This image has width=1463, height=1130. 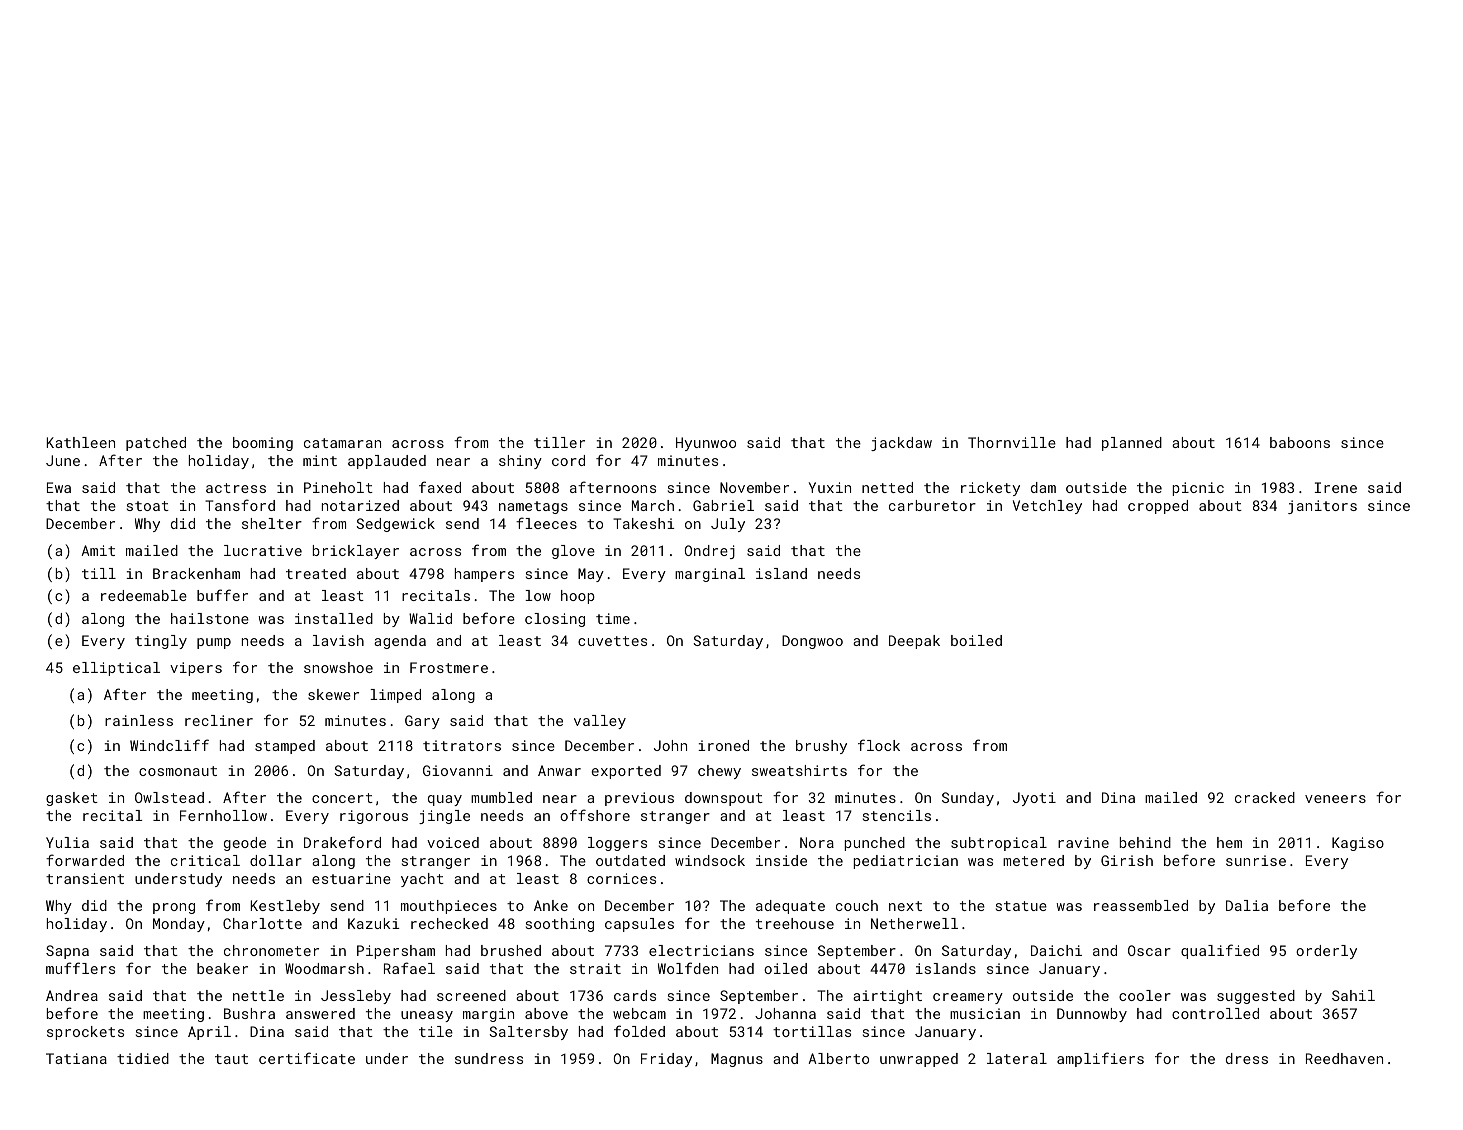 I want to click on next, so click(x=905, y=906).
